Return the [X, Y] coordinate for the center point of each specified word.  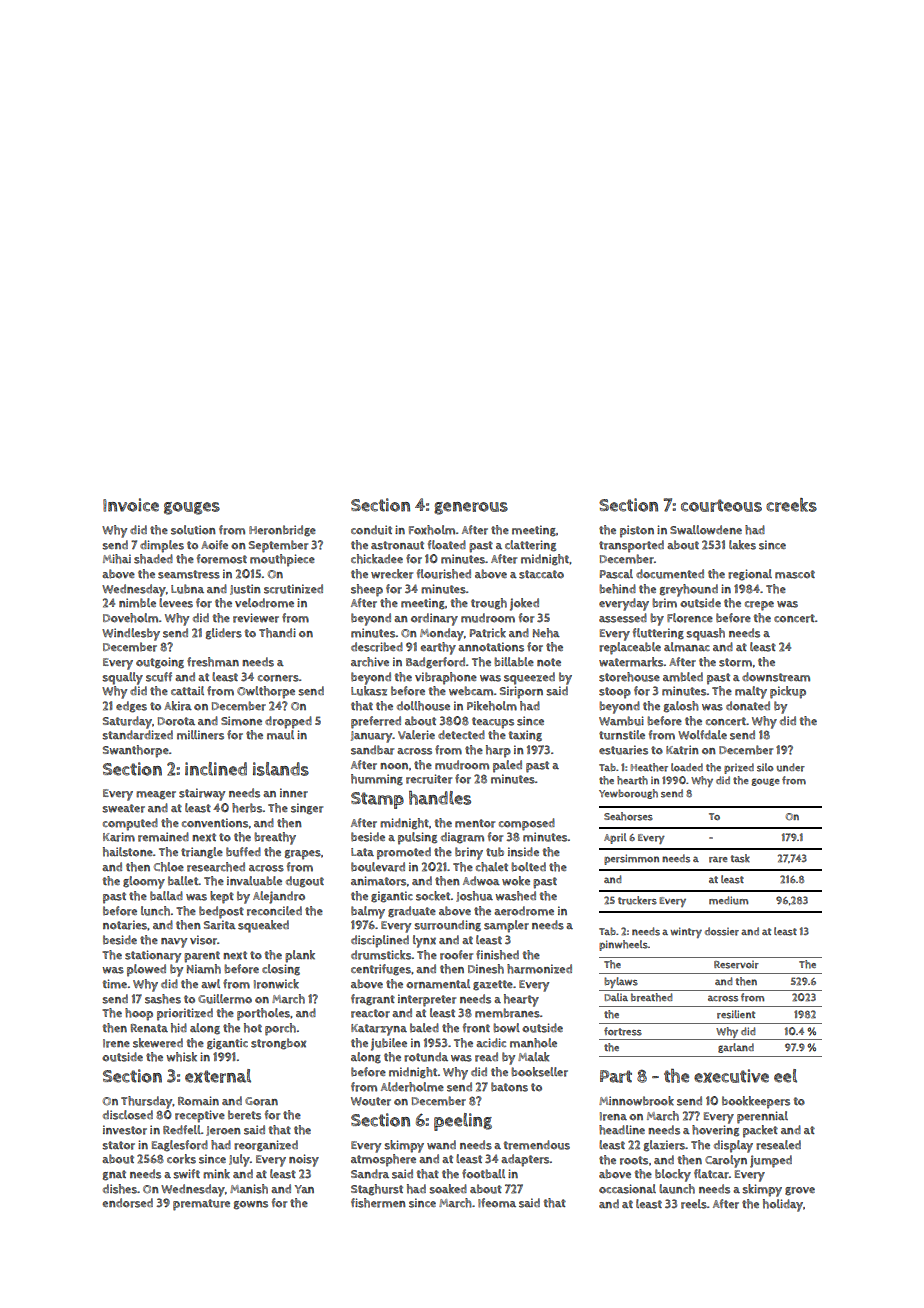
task [740, 858]
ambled [683, 677]
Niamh [204, 969]
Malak [534, 1057]
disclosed [128, 1115]
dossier [722, 931]
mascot [795, 574]
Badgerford [435, 663]
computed [130, 824]
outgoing [160, 663]
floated [447, 545]
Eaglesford [180, 1146]
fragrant [373, 1000]
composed [527, 824]
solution [193, 530]
